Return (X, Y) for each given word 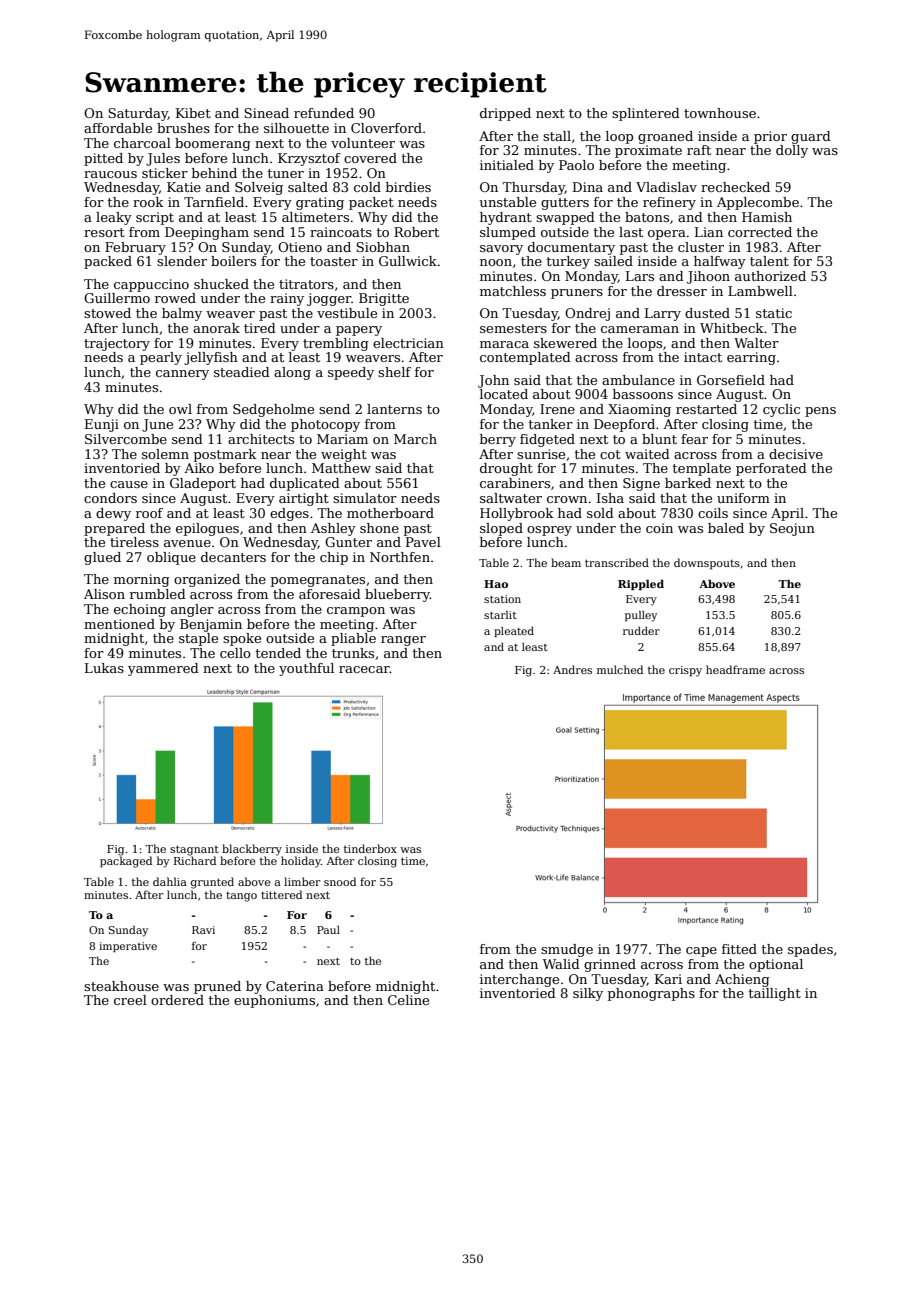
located (504, 394)
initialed (507, 165)
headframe (735, 669)
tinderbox (370, 848)
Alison (104, 594)
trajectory (117, 344)
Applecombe (758, 203)
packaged (126, 862)
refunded (324, 113)
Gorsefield (731, 380)
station (502, 599)
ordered (177, 1000)
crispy (685, 671)
